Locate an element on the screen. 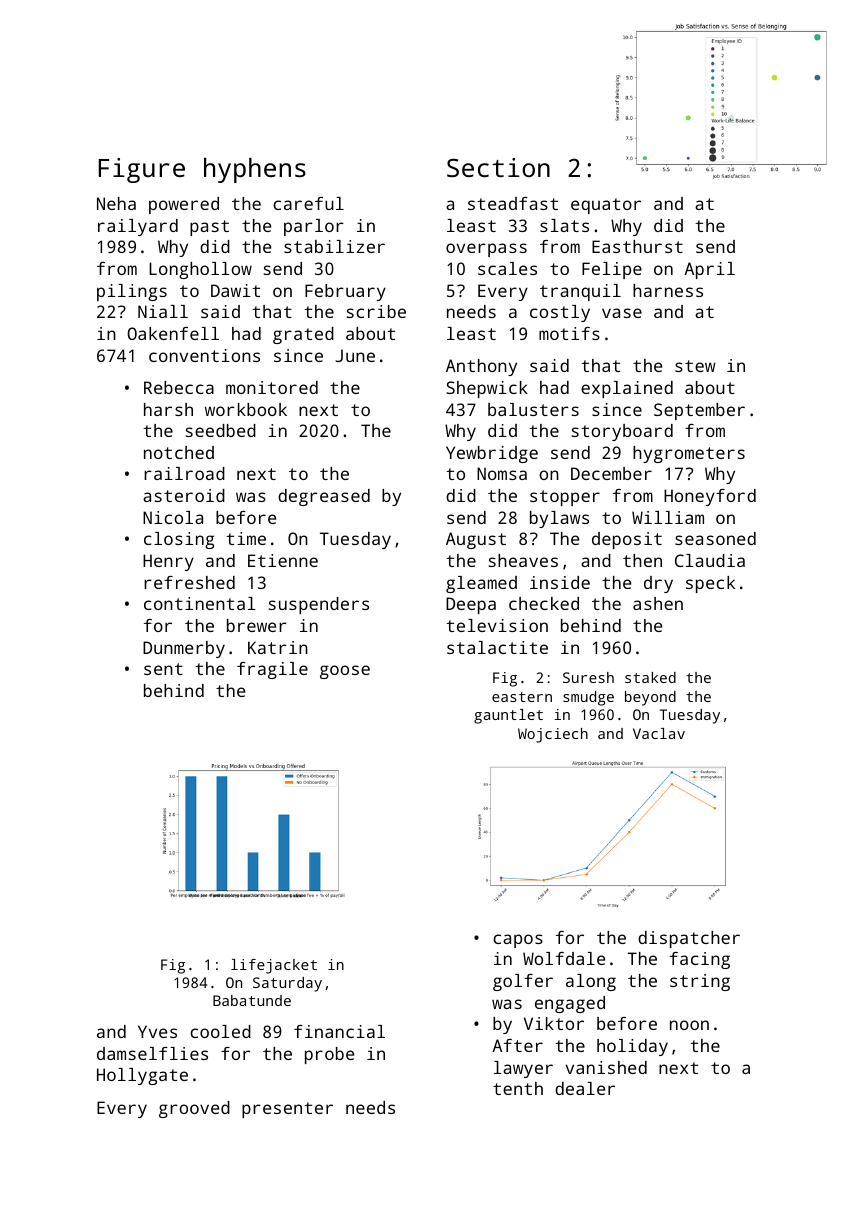 The height and width of the screenshot is (1212, 854). past is located at coordinates (209, 228).
